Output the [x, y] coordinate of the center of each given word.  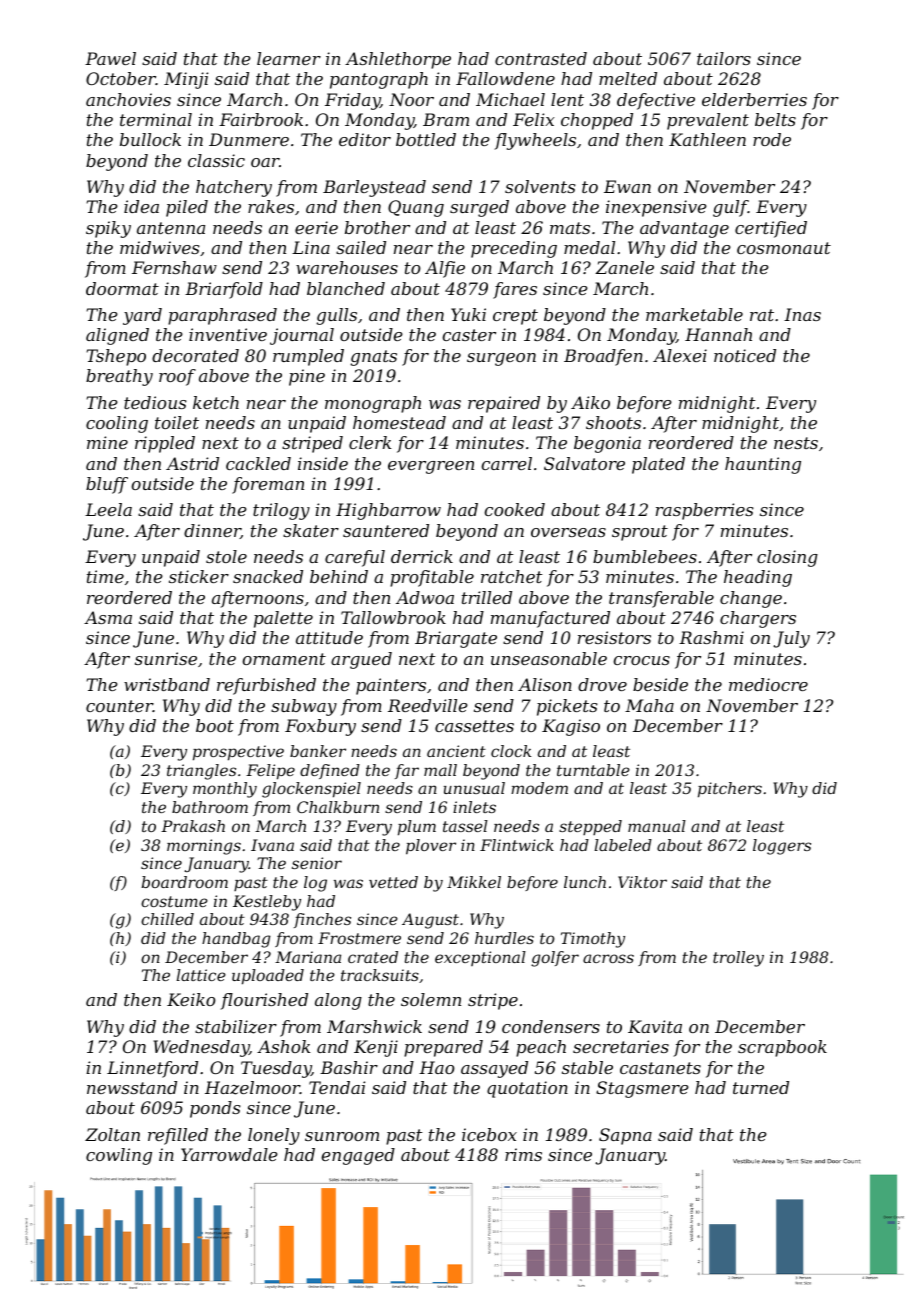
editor [365, 139]
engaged [358, 1156]
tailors [724, 58]
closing [787, 558]
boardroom [185, 882]
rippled [165, 444]
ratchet [512, 576]
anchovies [128, 99]
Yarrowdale [229, 1154]
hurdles [504, 938]
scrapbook [782, 1048]
